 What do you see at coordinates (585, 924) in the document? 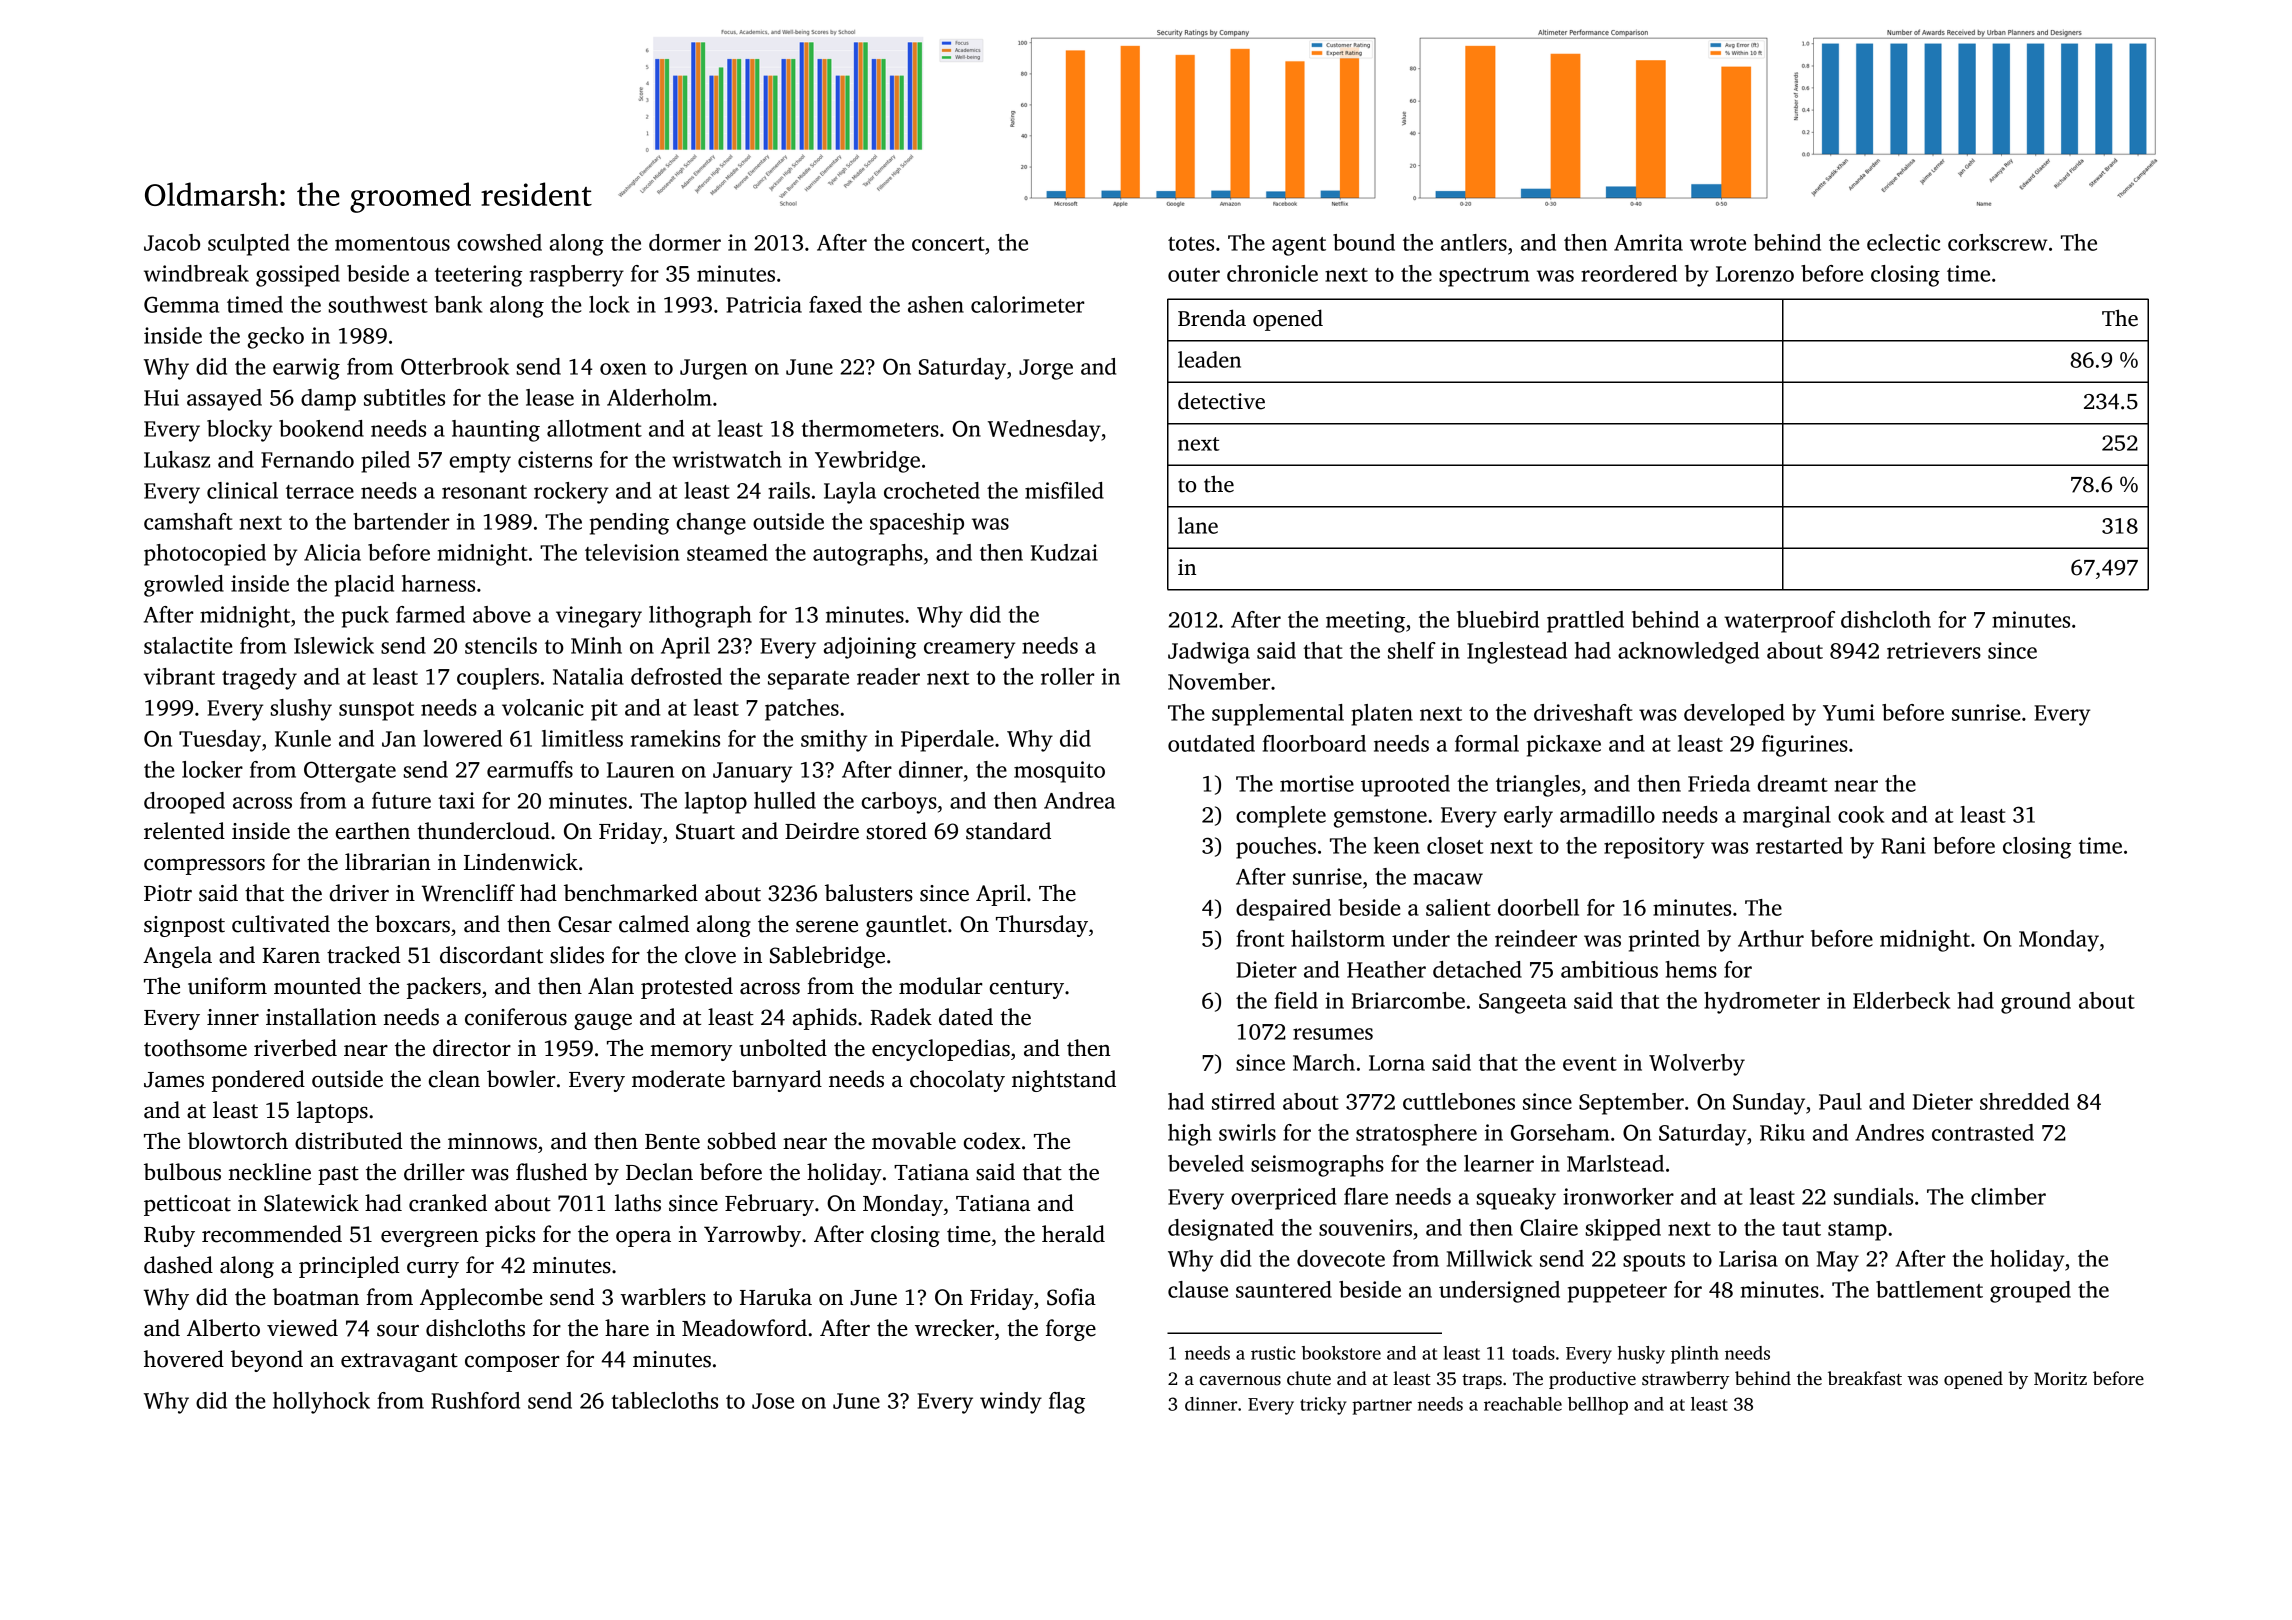
I see `Cesar` at bounding box center [585, 924].
